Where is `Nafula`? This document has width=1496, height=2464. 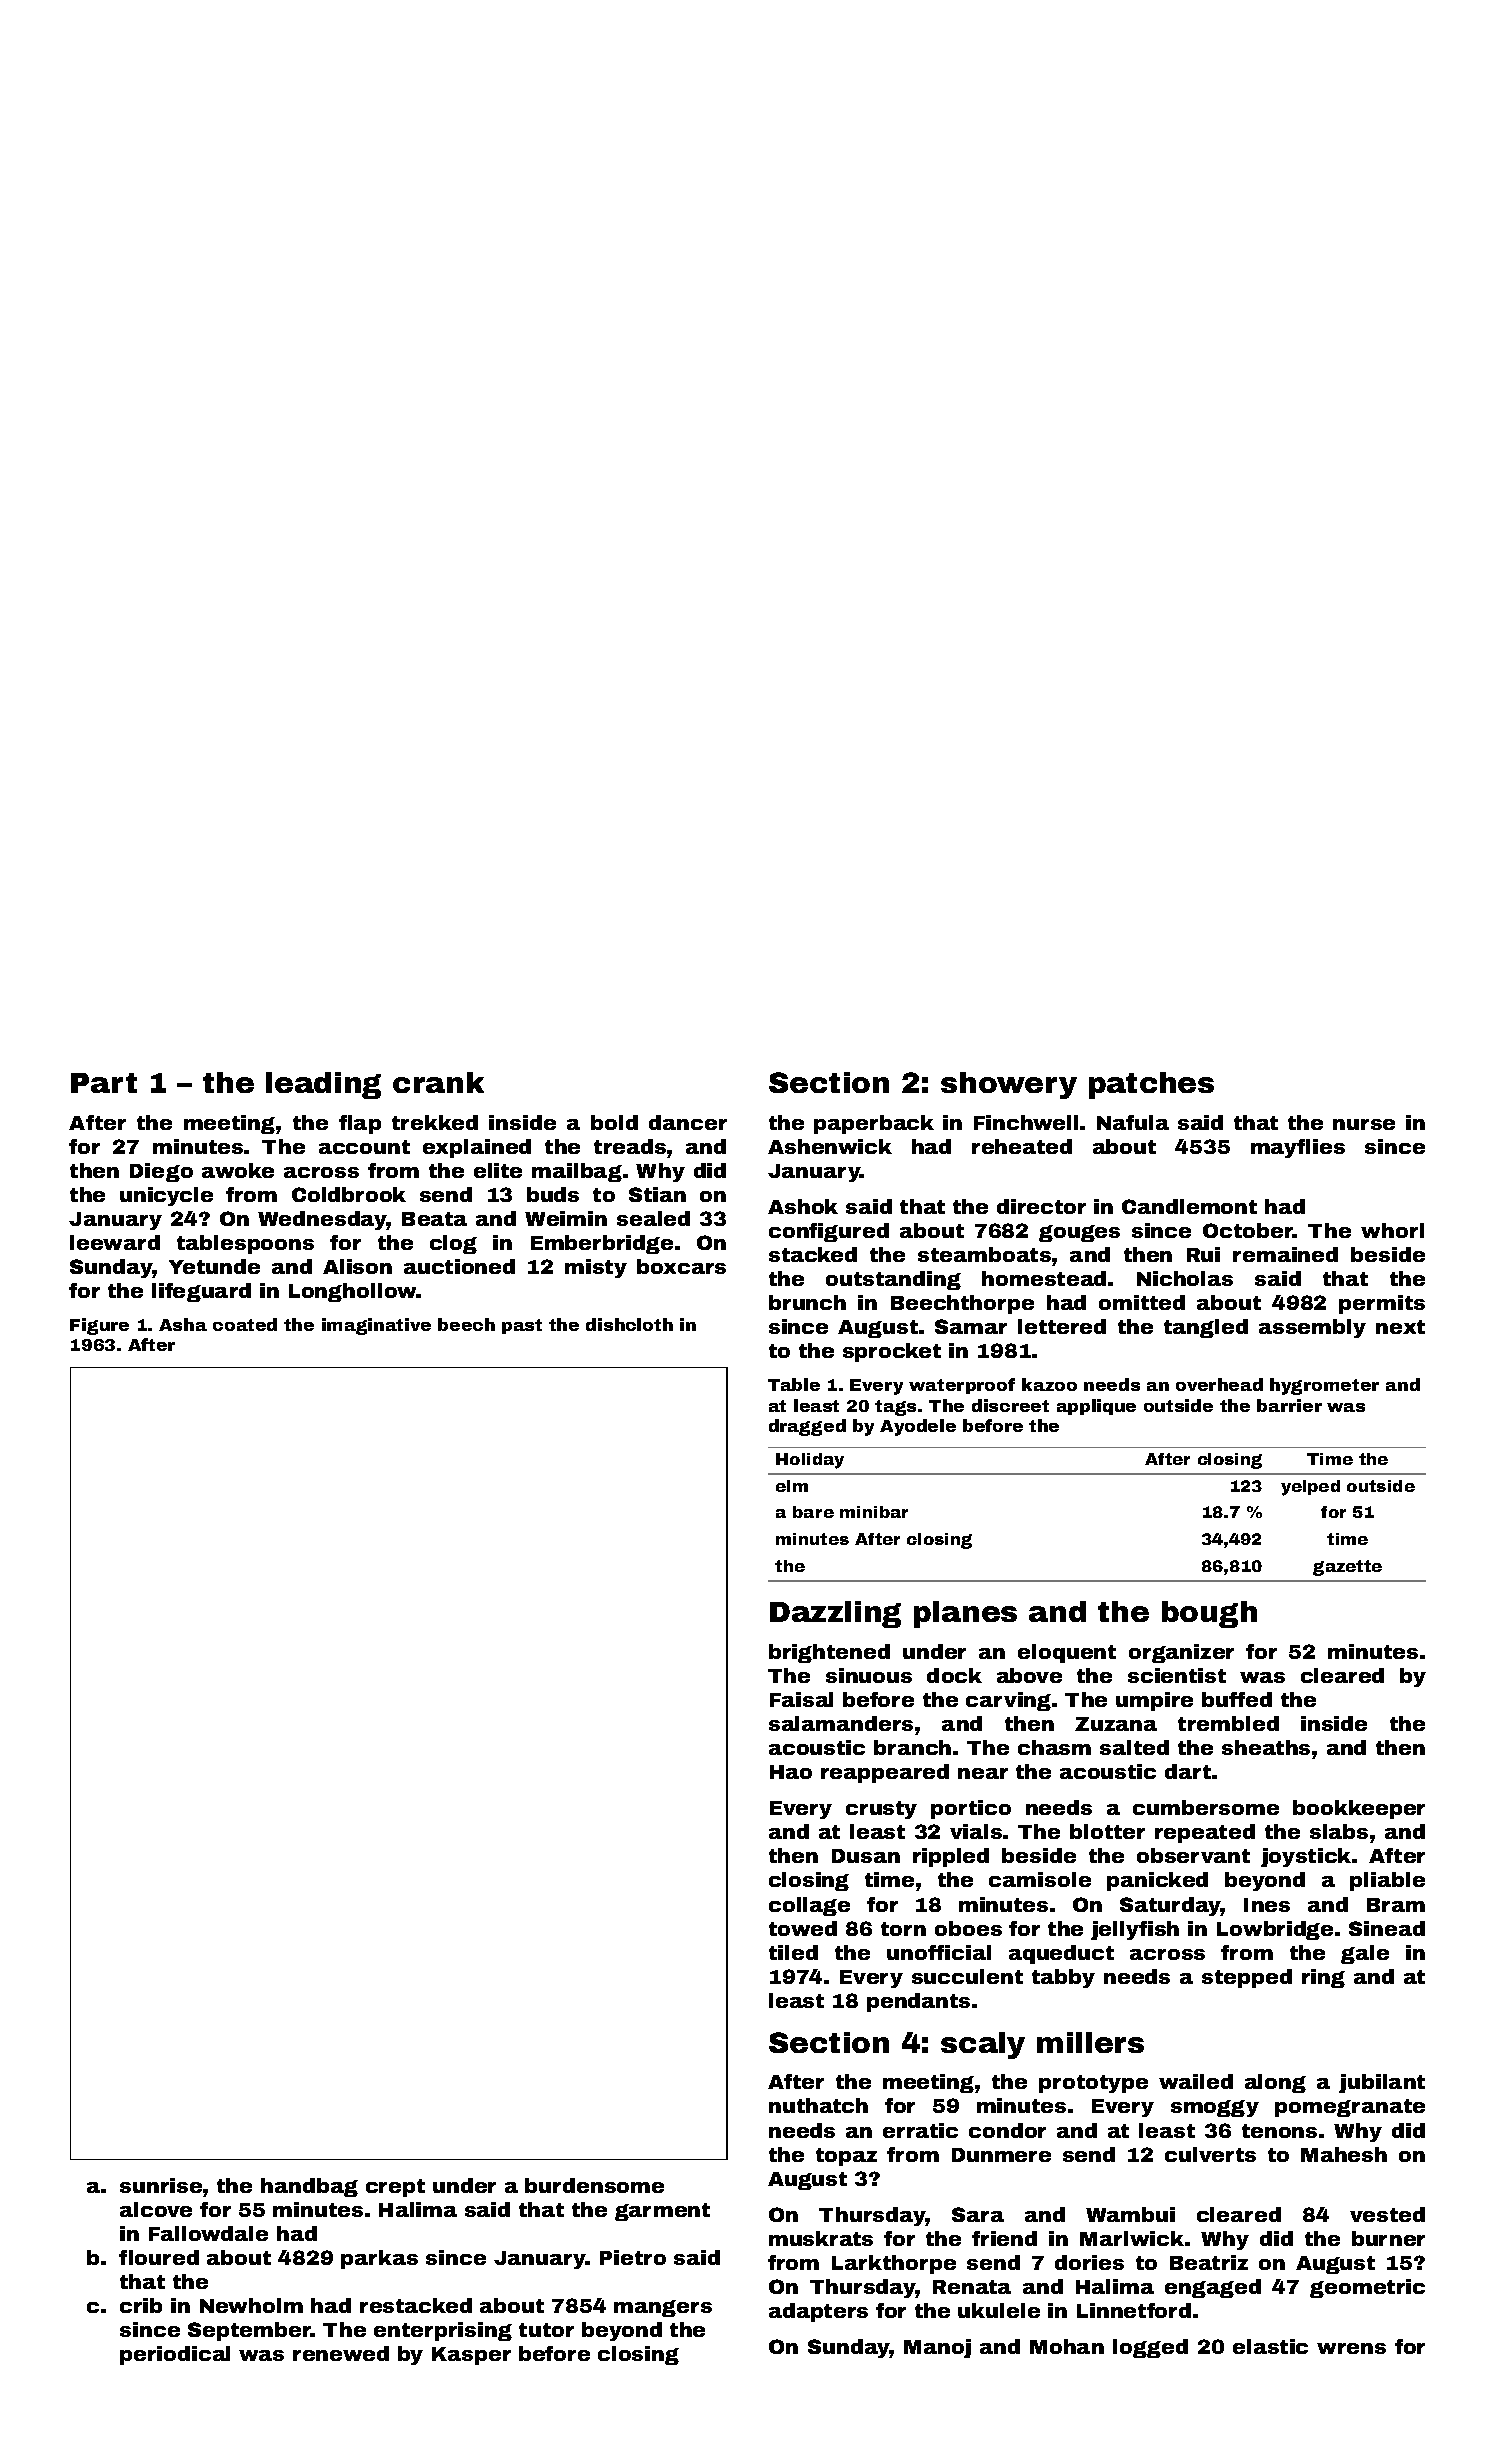 Nafula is located at coordinates (1133, 1122).
